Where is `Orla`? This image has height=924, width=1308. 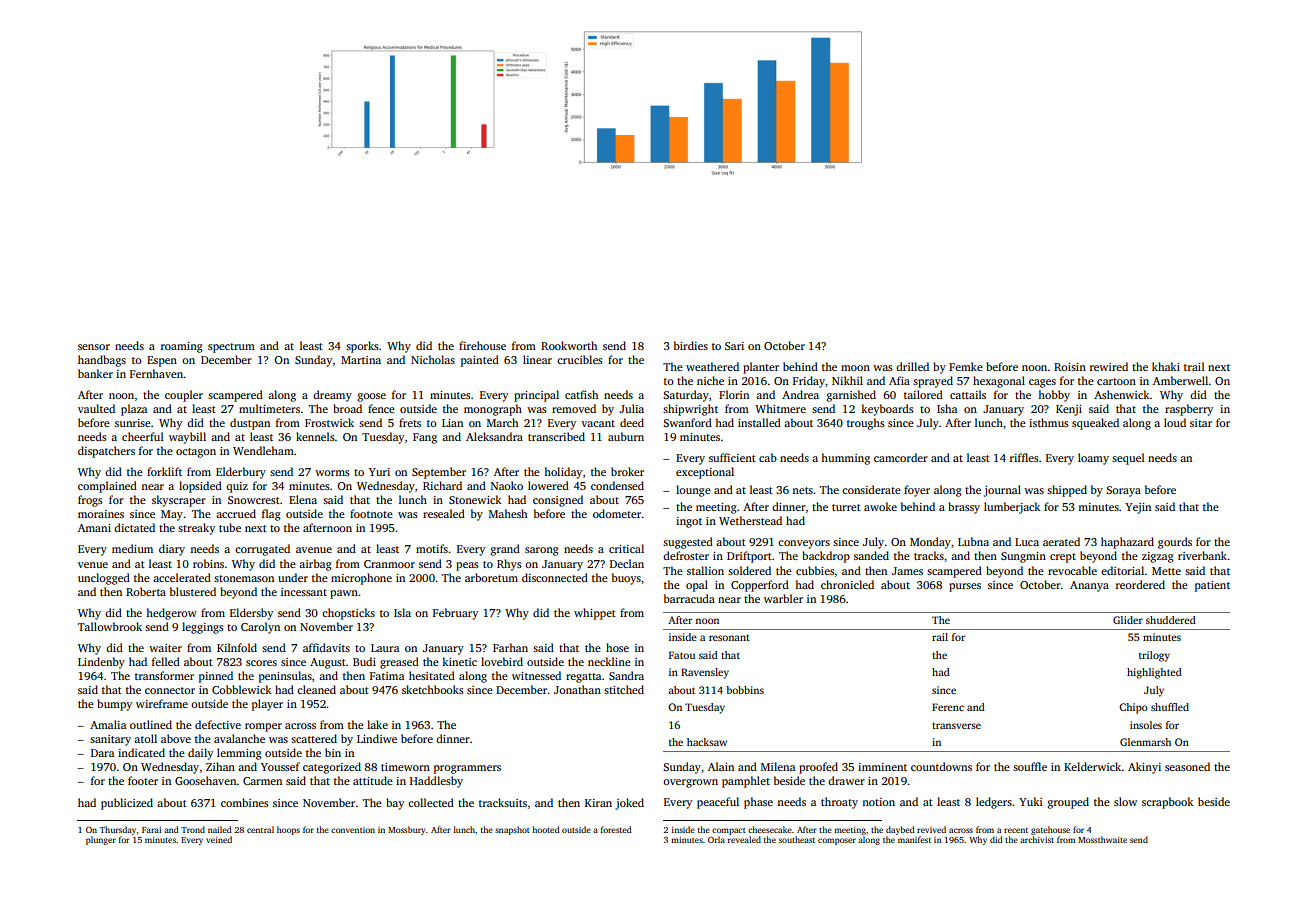
Orla is located at coordinates (716, 839).
